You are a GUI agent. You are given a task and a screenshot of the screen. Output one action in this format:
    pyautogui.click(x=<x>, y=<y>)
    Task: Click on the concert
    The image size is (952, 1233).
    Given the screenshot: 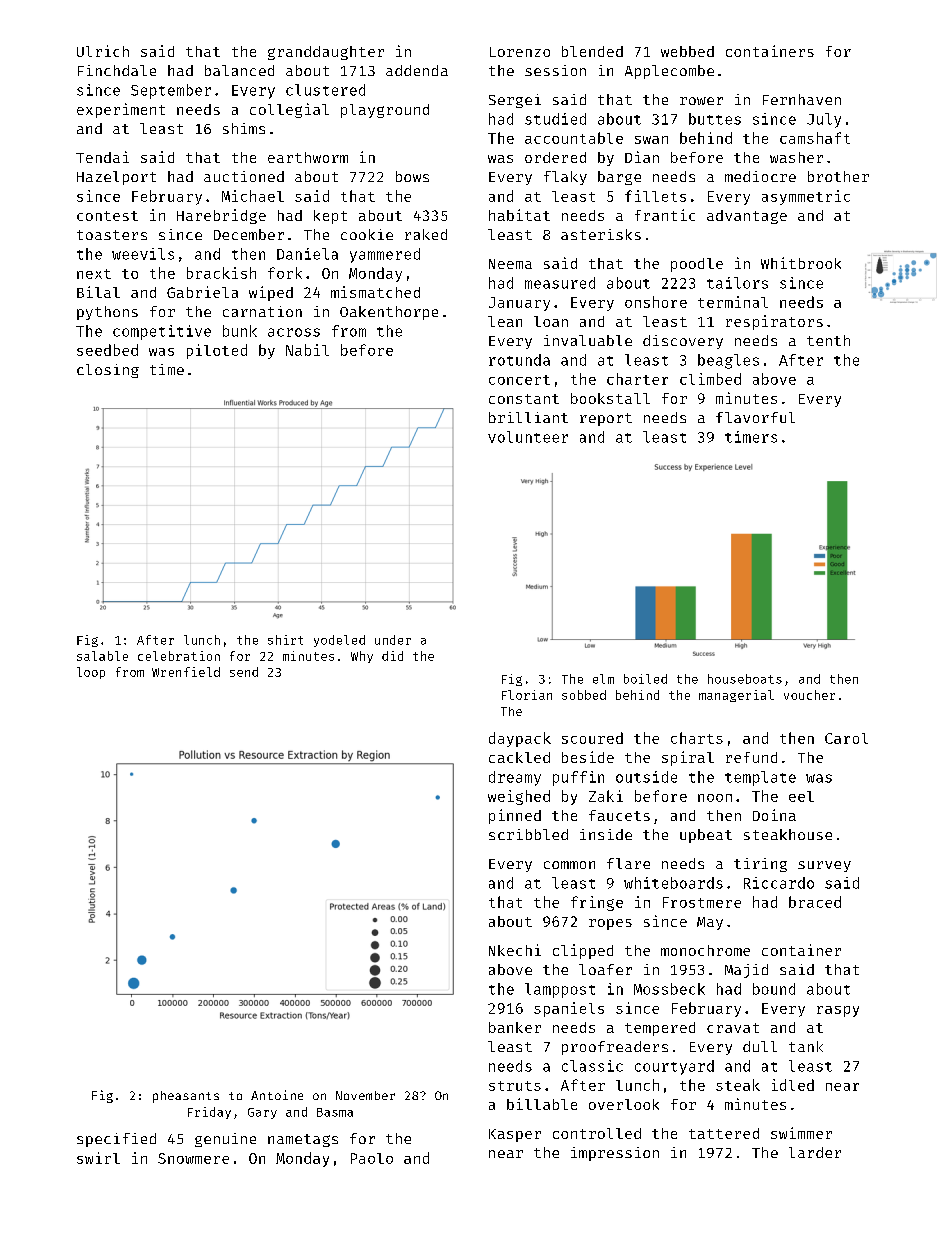 What is the action you would take?
    pyautogui.click(x=519, y=380)
